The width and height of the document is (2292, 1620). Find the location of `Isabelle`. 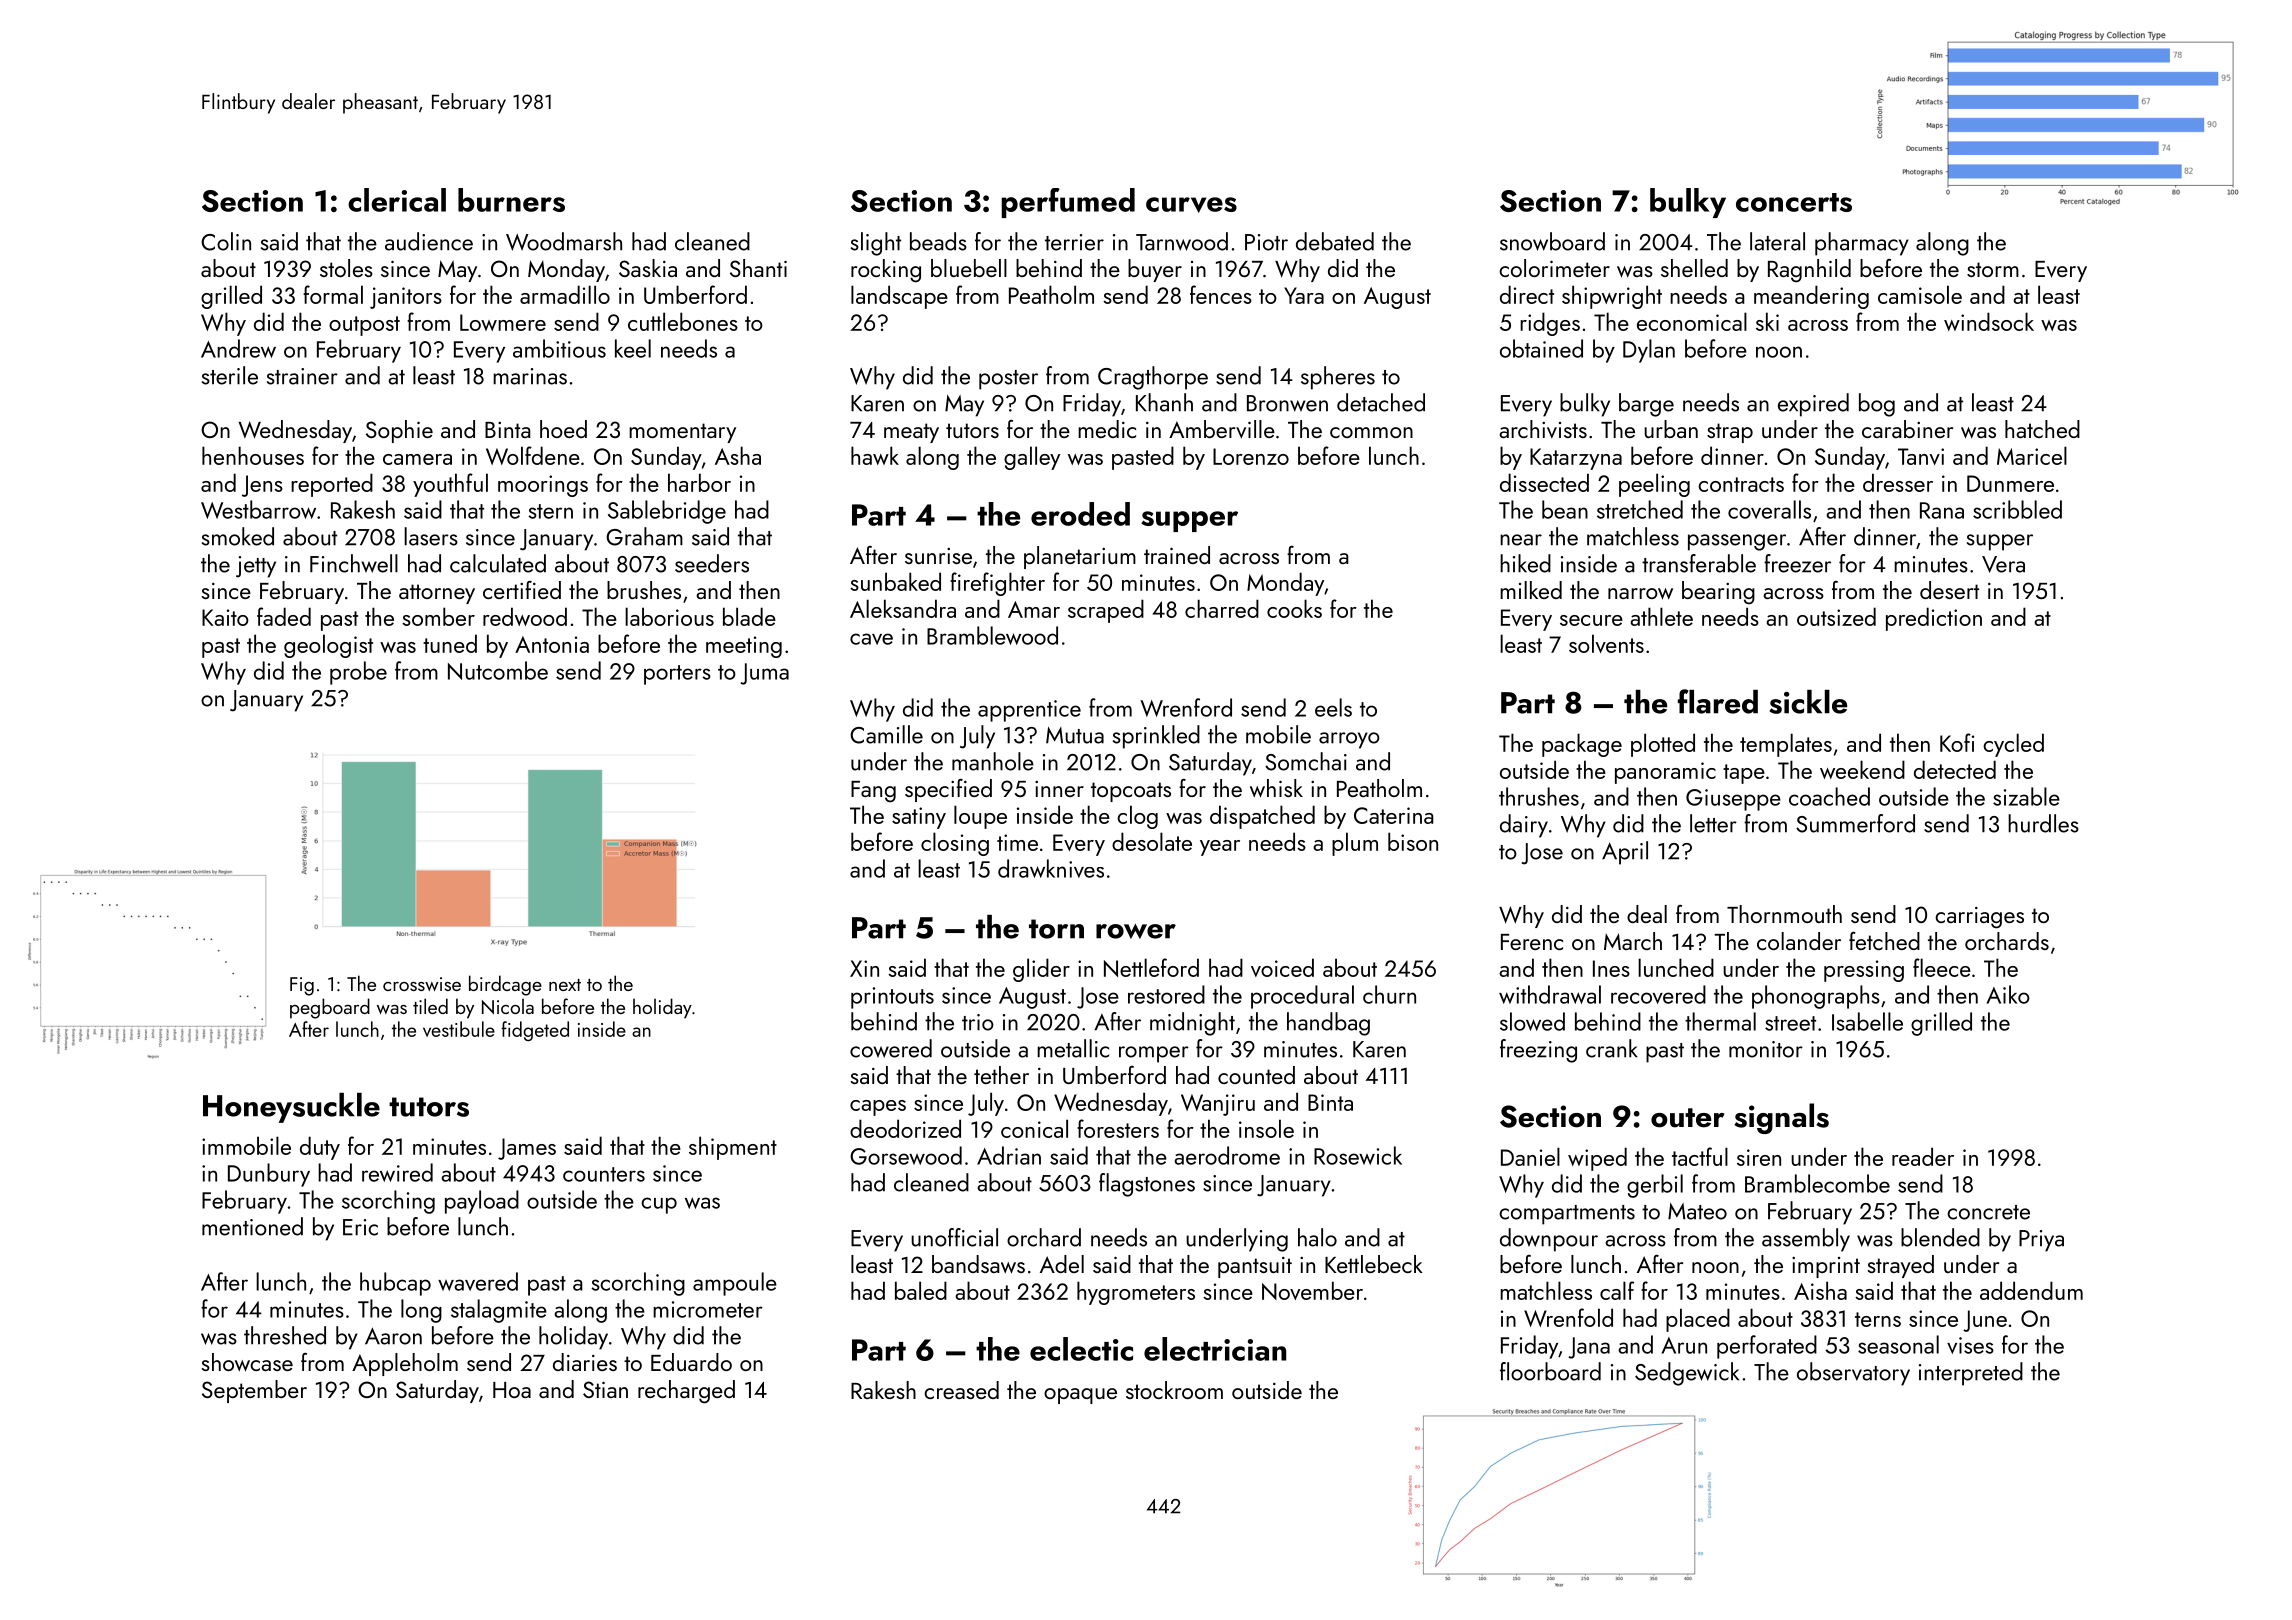

Isabelle is located at coordinates (1867, 1021).
